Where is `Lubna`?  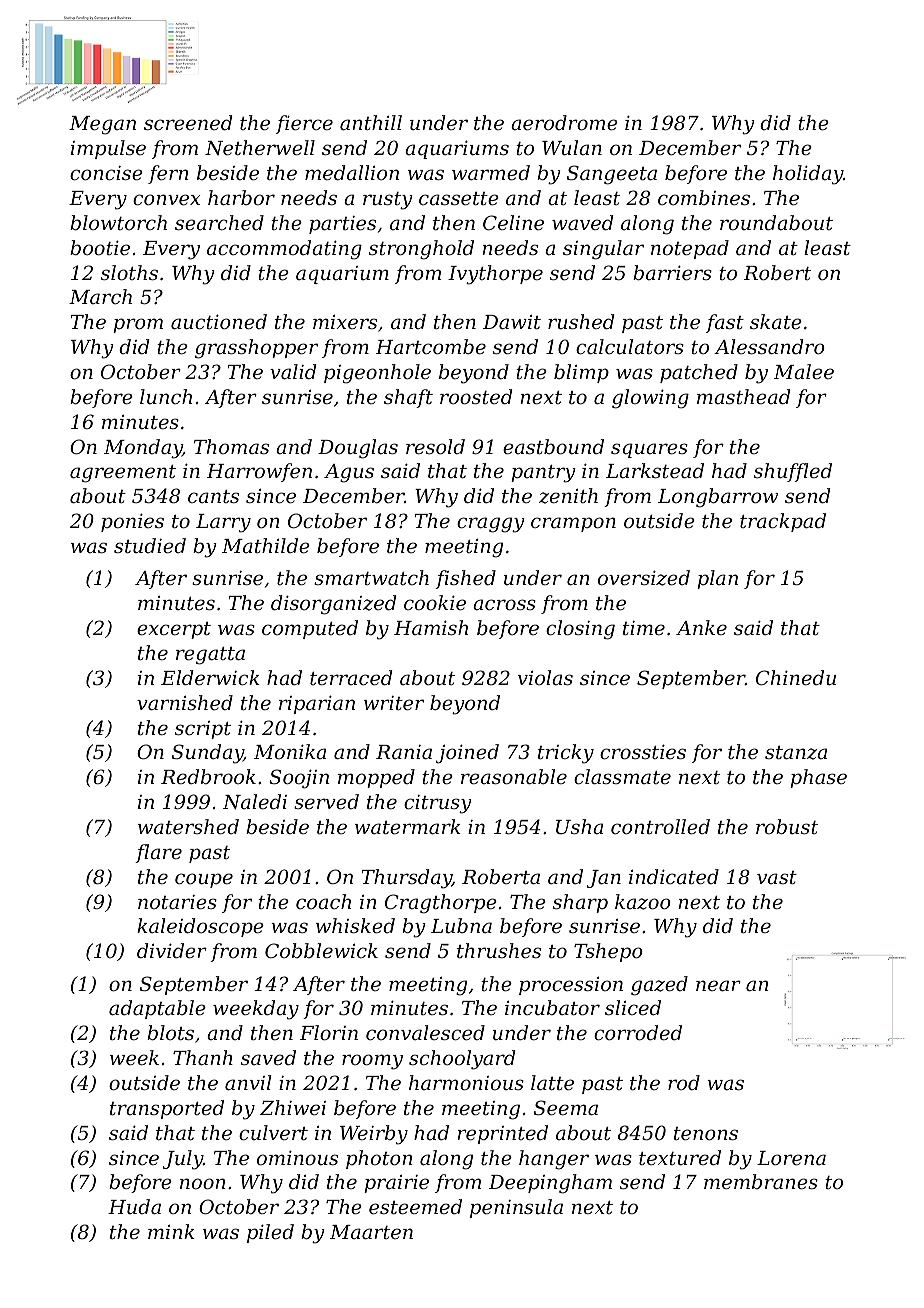 Lubna is located at coordinates (461, 925).
